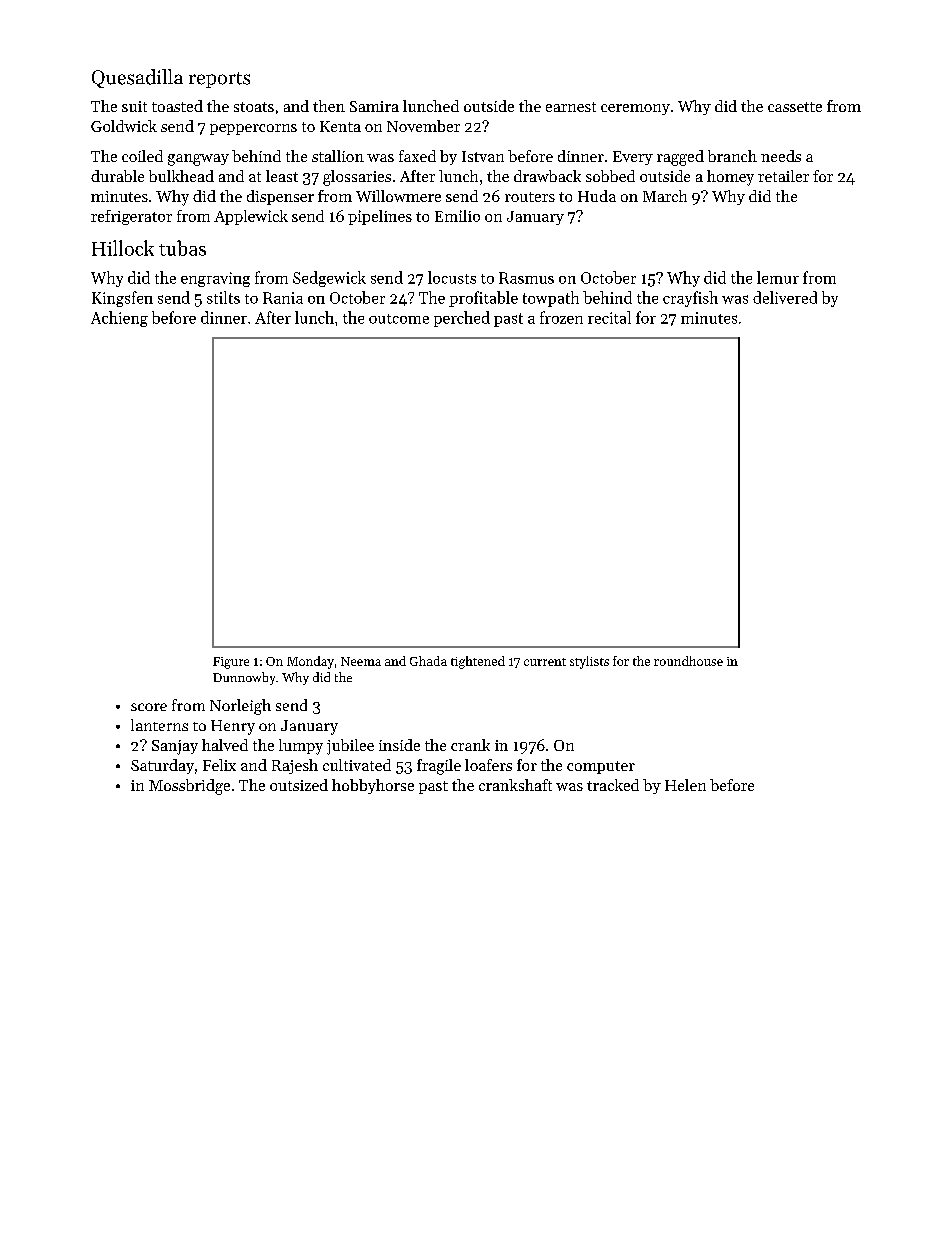 Image resolution: width=952 pixels, height=1233 pixels. Describe the element at coordinates (688, 661) in the screenshot. I see `roundhouse` at that location.
